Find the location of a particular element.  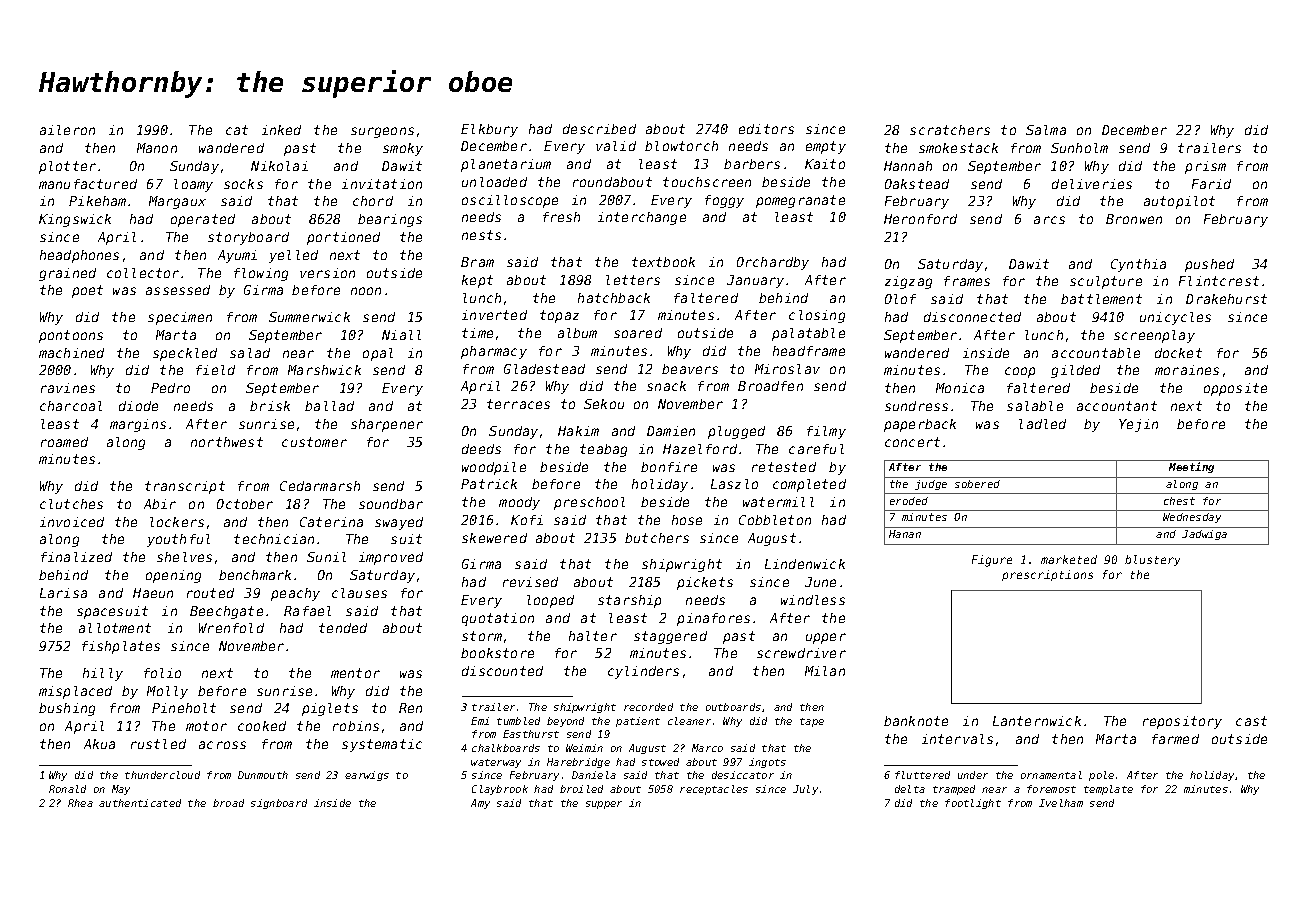

mentor is located at coordinates (355, 673).
